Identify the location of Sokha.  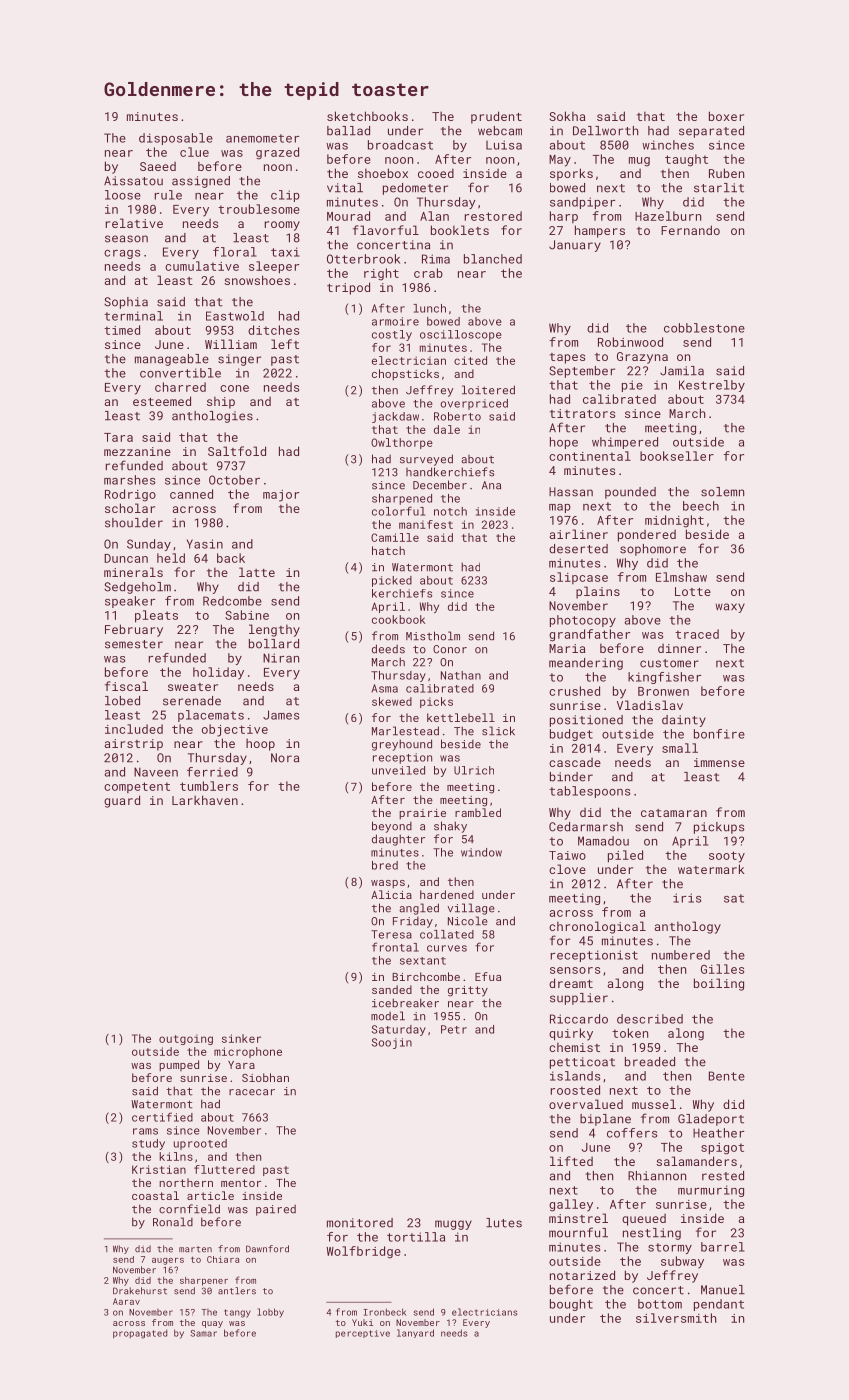
(567, 116).
